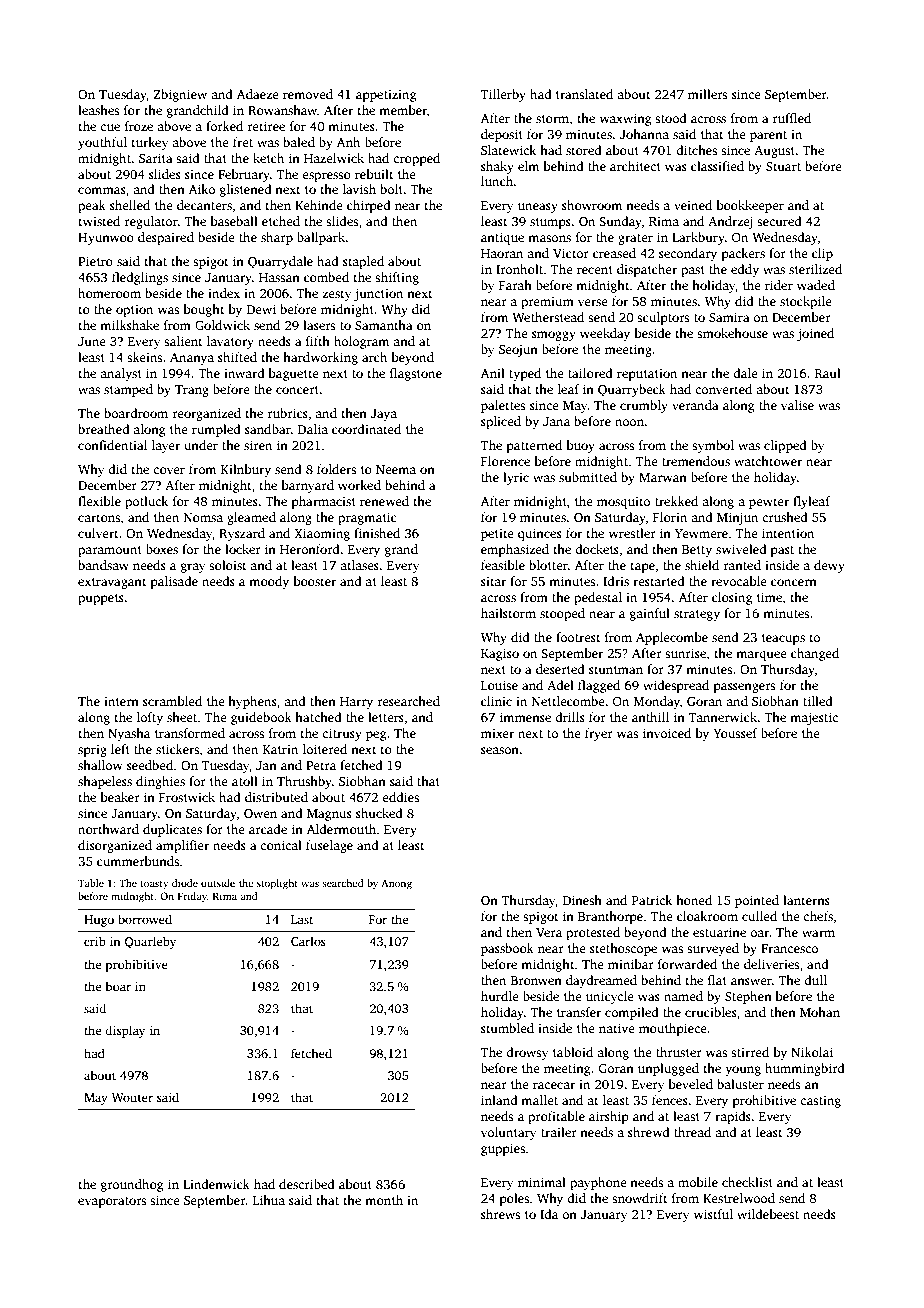  I want to click on noon, so click(629, 422).
